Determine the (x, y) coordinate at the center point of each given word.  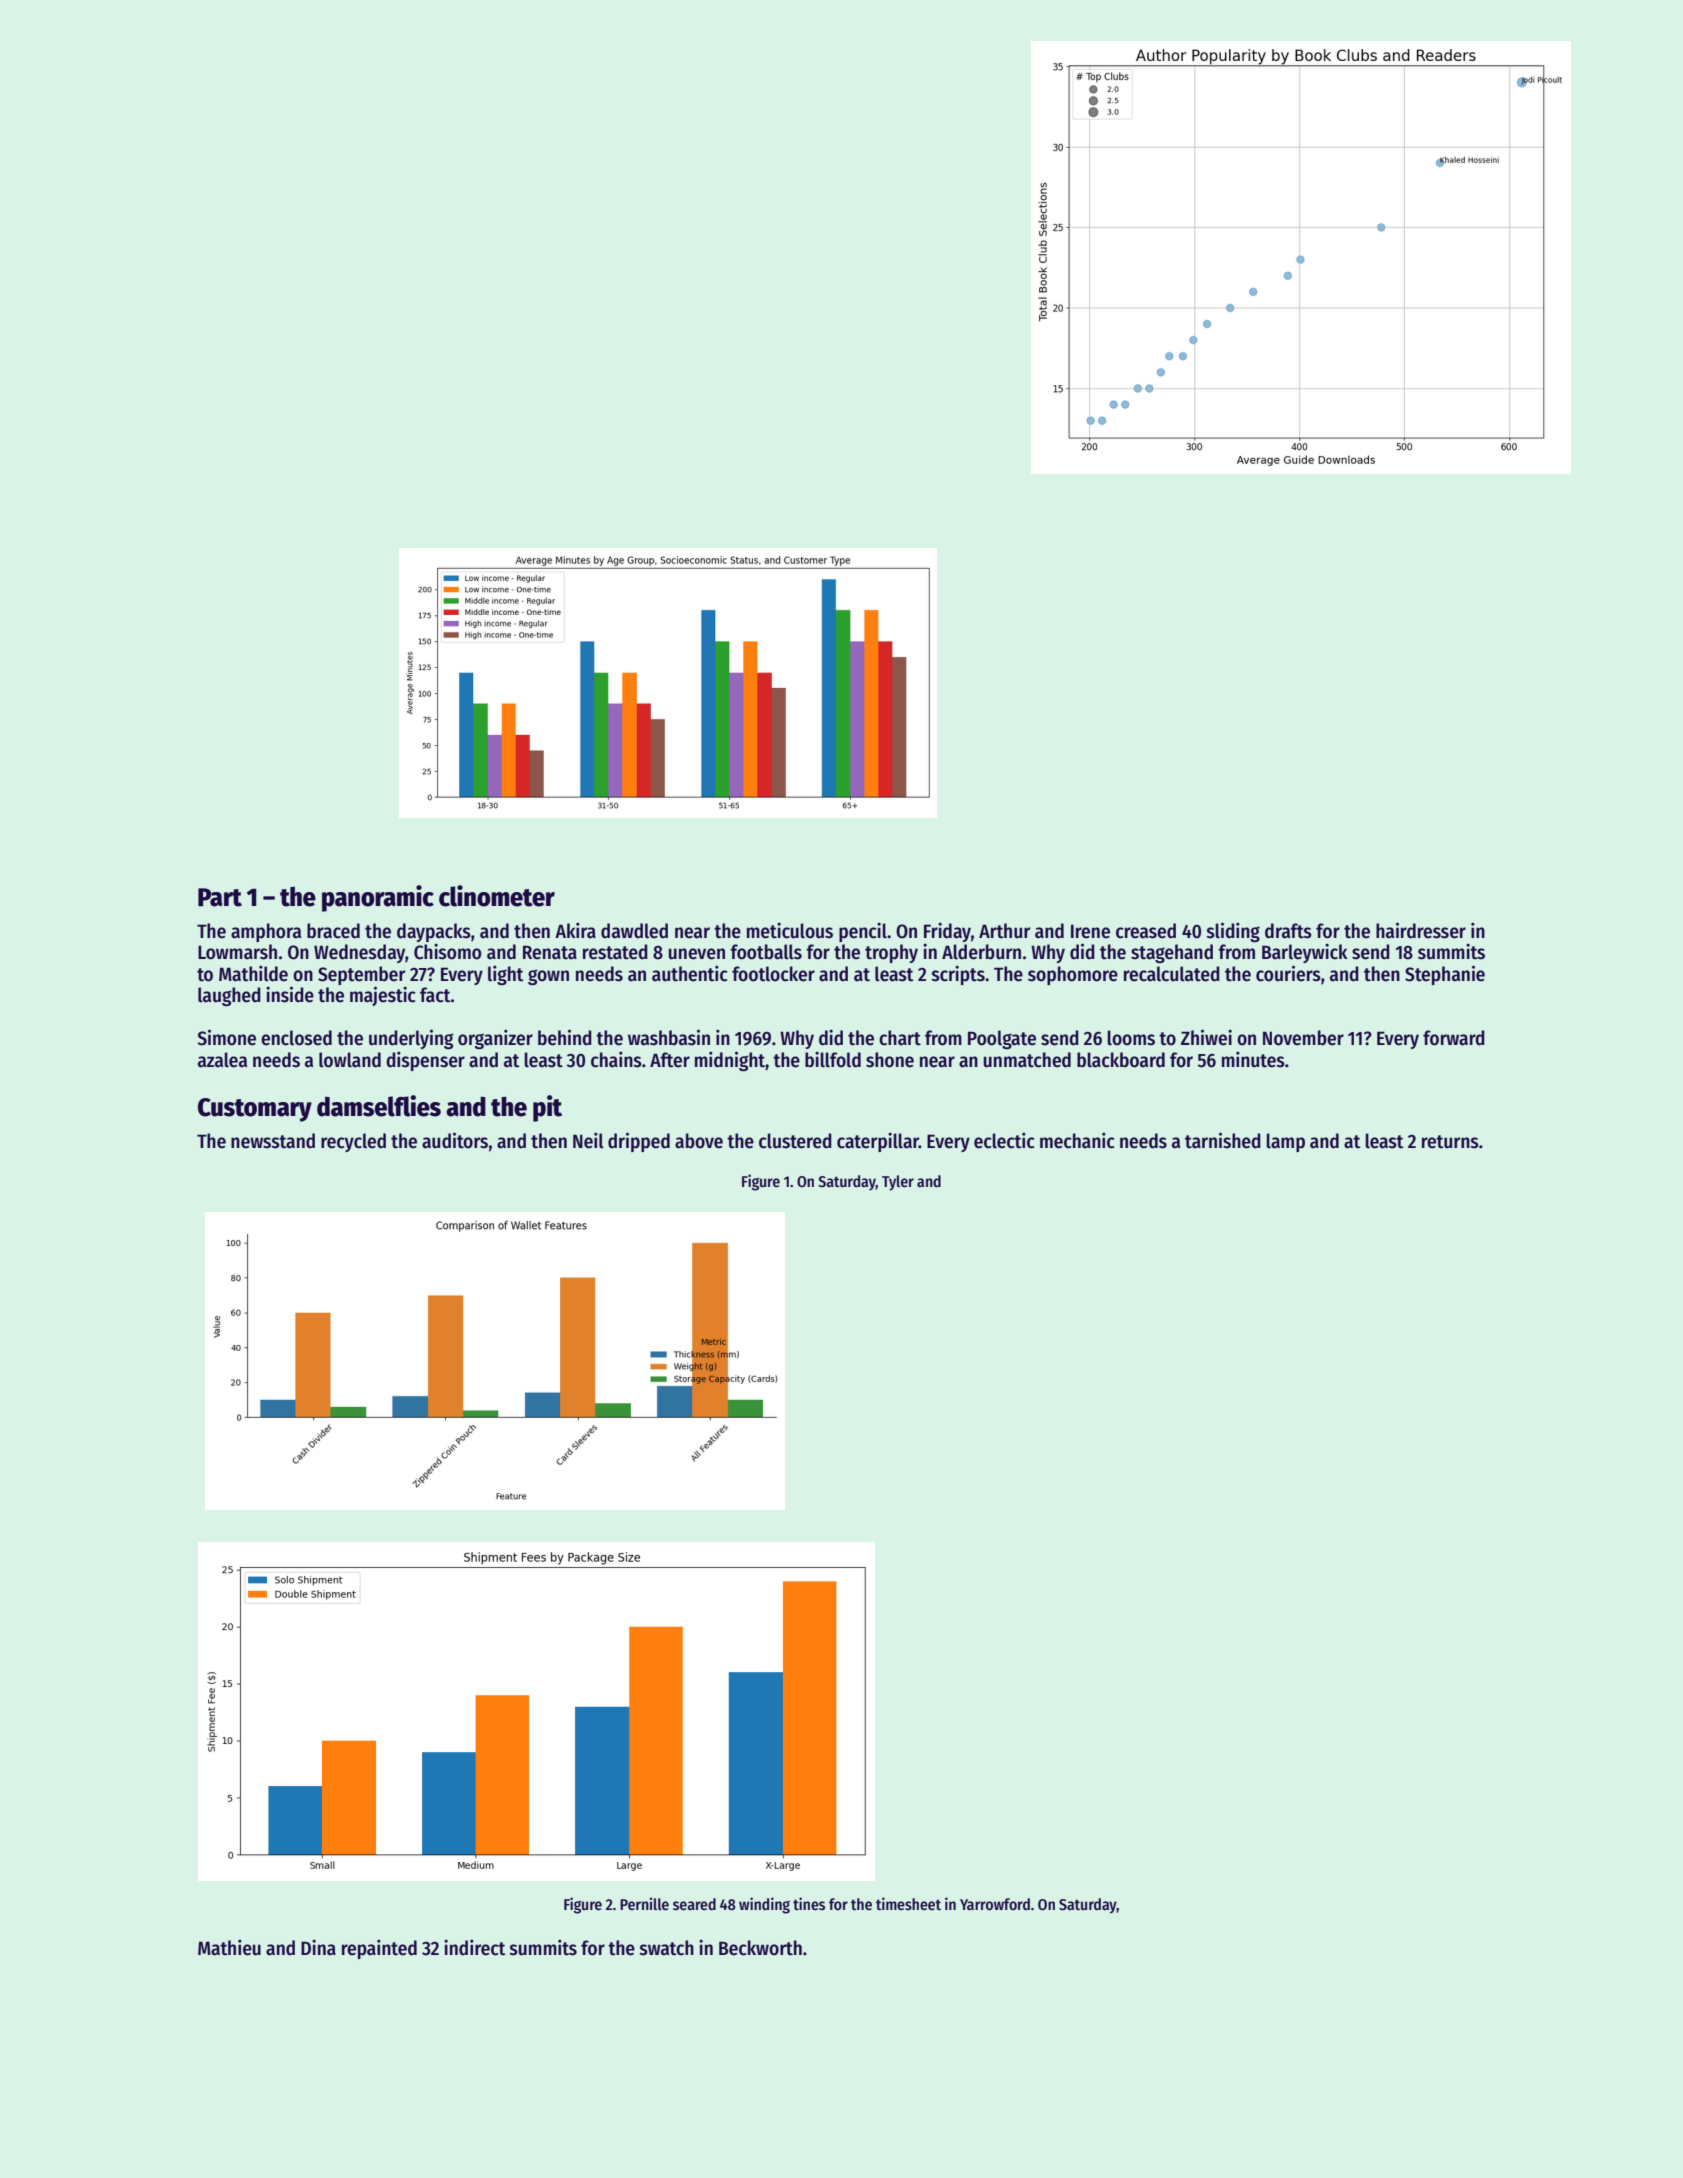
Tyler (898, 1183)
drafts (1288, 931)
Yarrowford (995, 1904)
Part (220, 897)
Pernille (644, 1903)
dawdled (634, 931)
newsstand (273, 1141)
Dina (318, 1947)
